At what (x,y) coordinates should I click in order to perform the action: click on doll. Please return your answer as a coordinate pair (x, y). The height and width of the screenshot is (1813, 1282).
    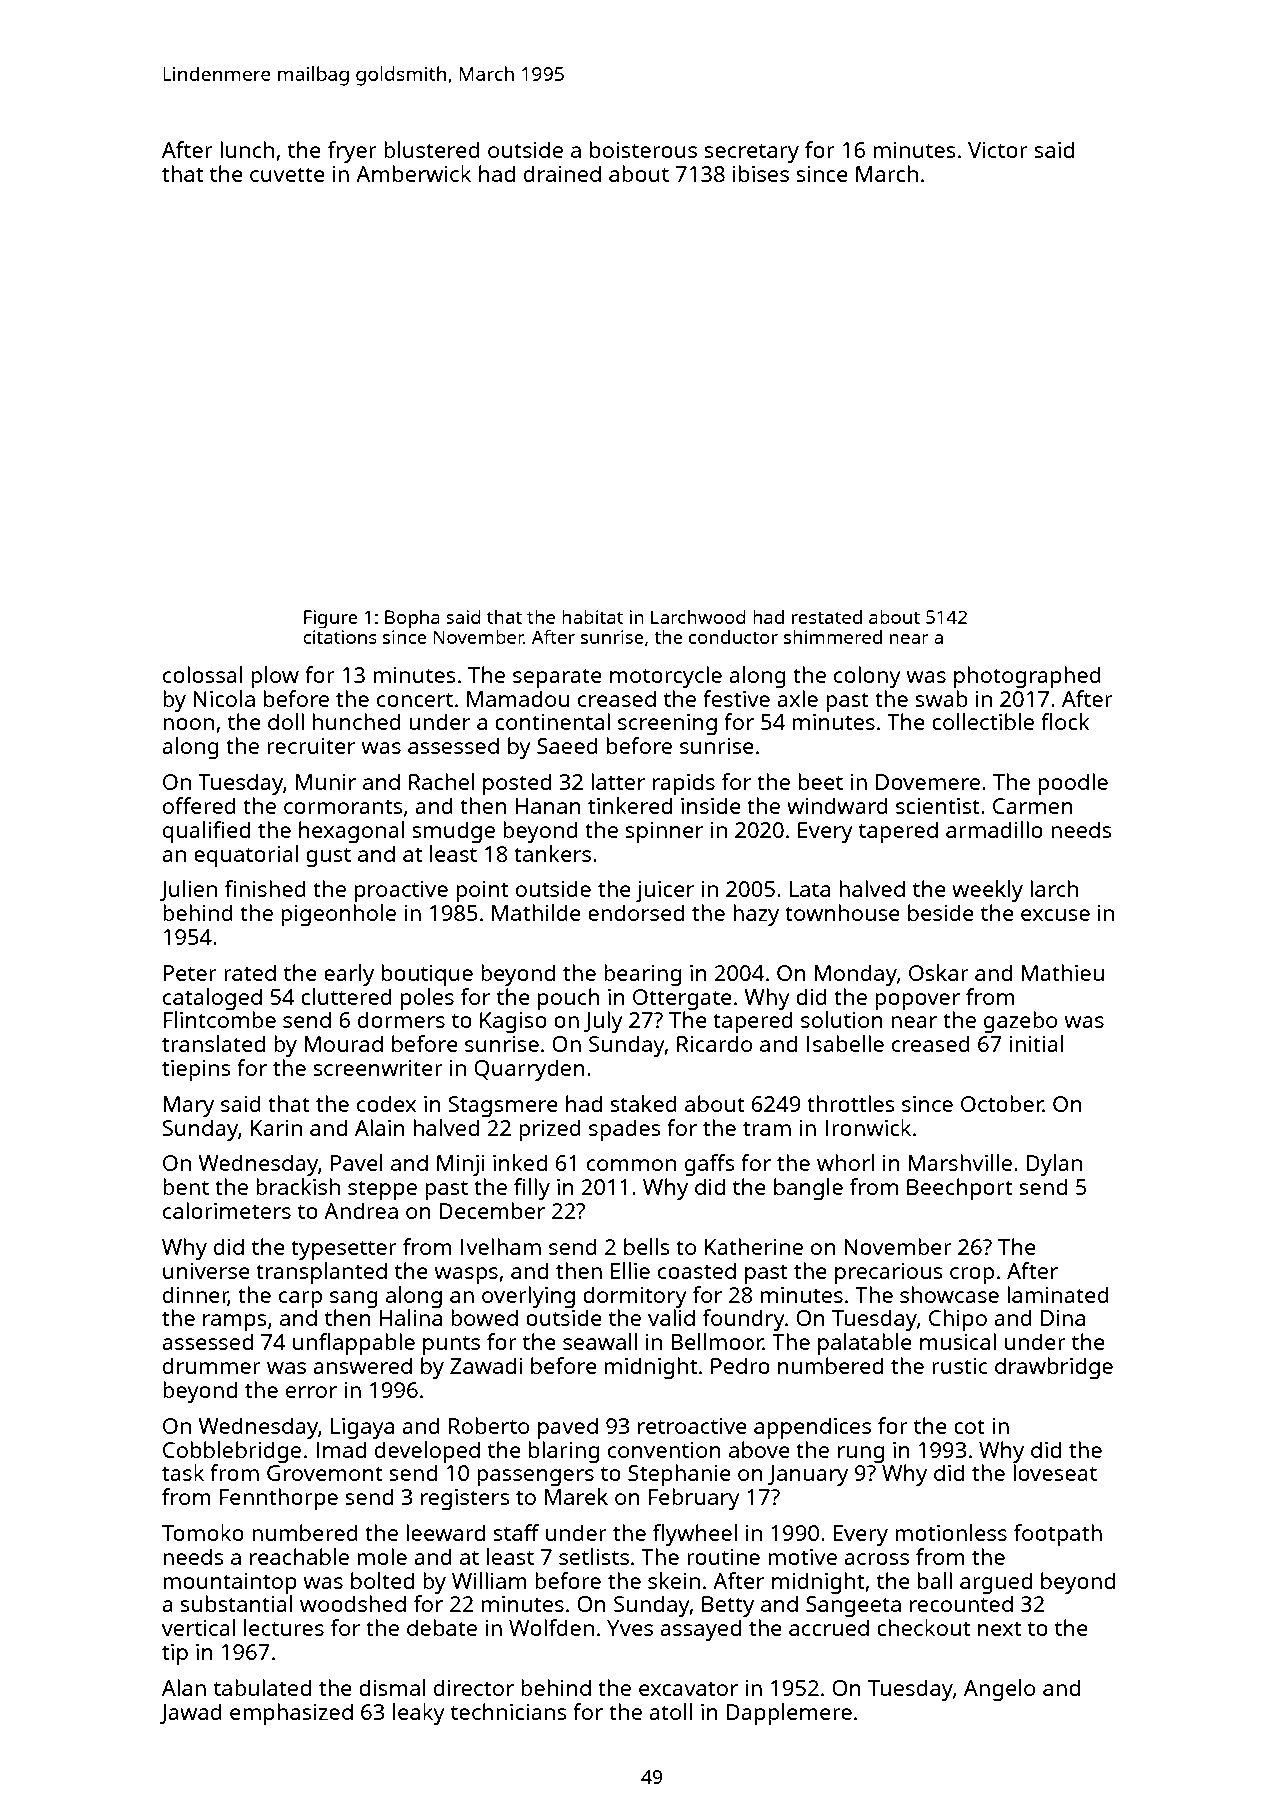
    Looking at the image, I should click on (286, 721).
